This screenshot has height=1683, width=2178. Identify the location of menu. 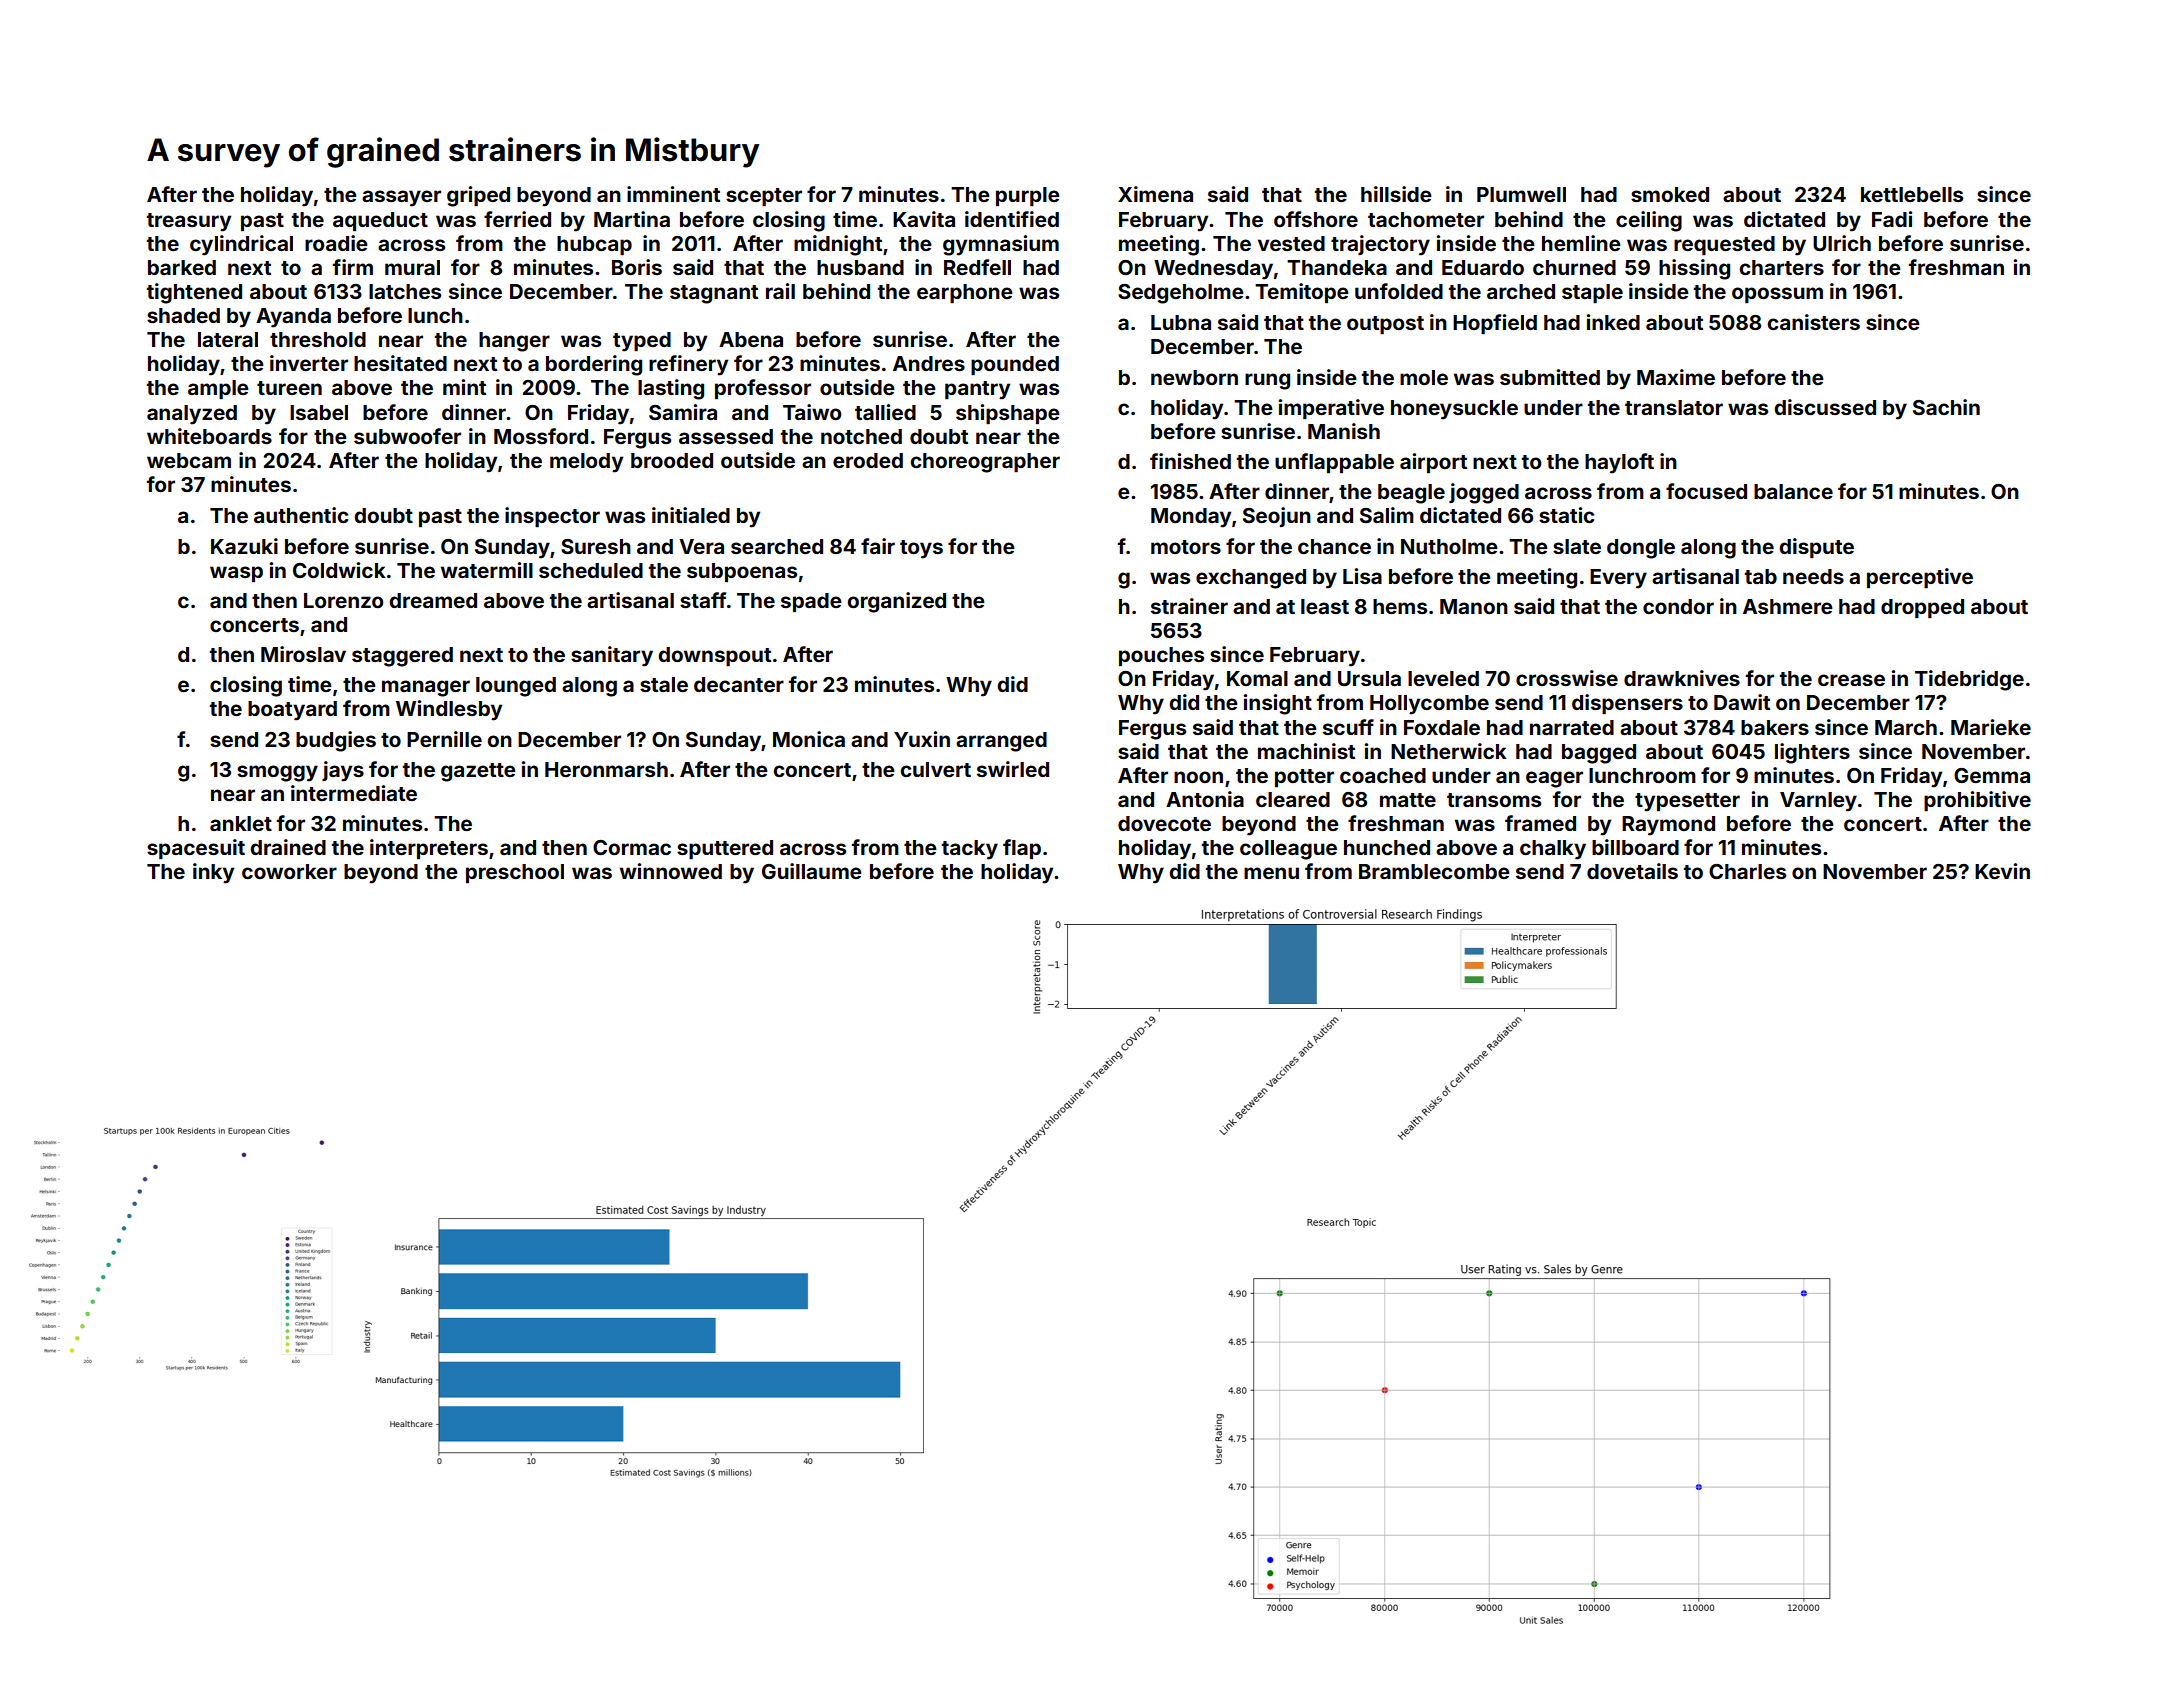
(1271, 873).
